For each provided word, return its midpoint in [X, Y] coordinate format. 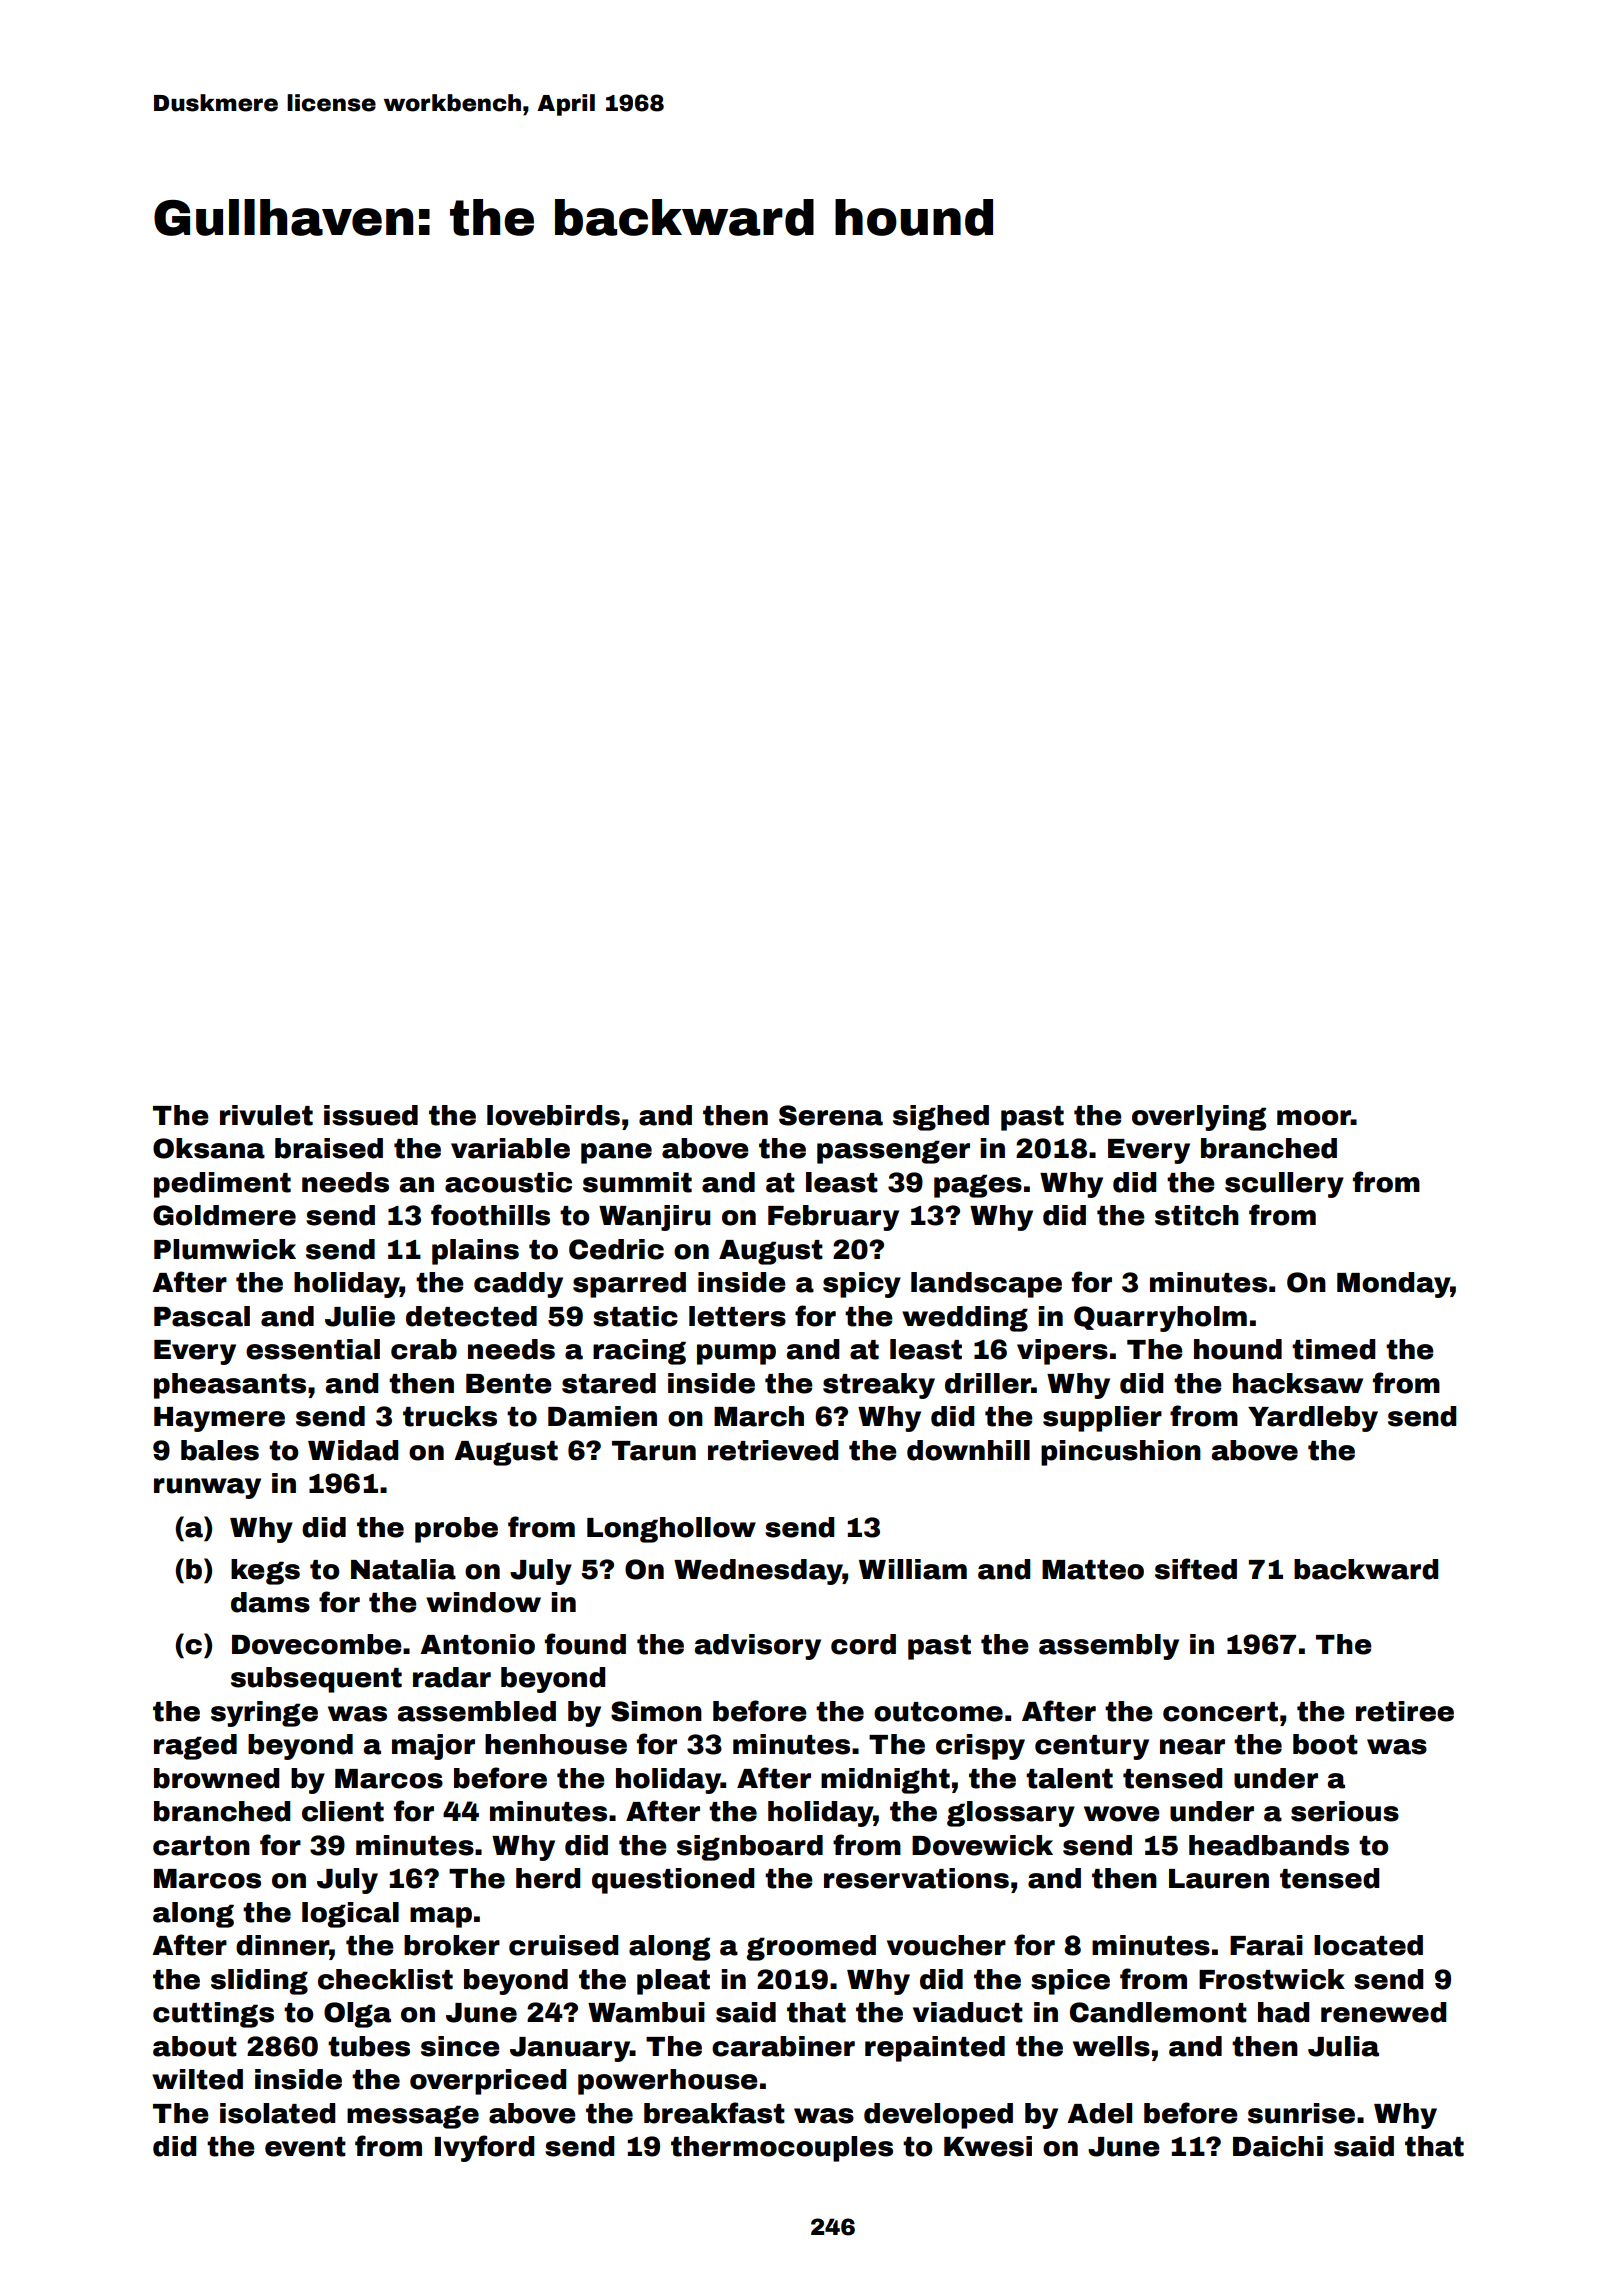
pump [736, 1354]
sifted [1196, 1569]
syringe [264, 1714]
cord [863, 1644]
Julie [360, 1316]
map [441, 1917]
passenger [893, 1152]
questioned [673, 1881]
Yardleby [1313, 1419]
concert [1220, 1712]
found [585, 1644]
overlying [1199, 1118]
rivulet [266, 1115]
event [305, 2147]
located [1368, 1945]
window [483, 1602]
